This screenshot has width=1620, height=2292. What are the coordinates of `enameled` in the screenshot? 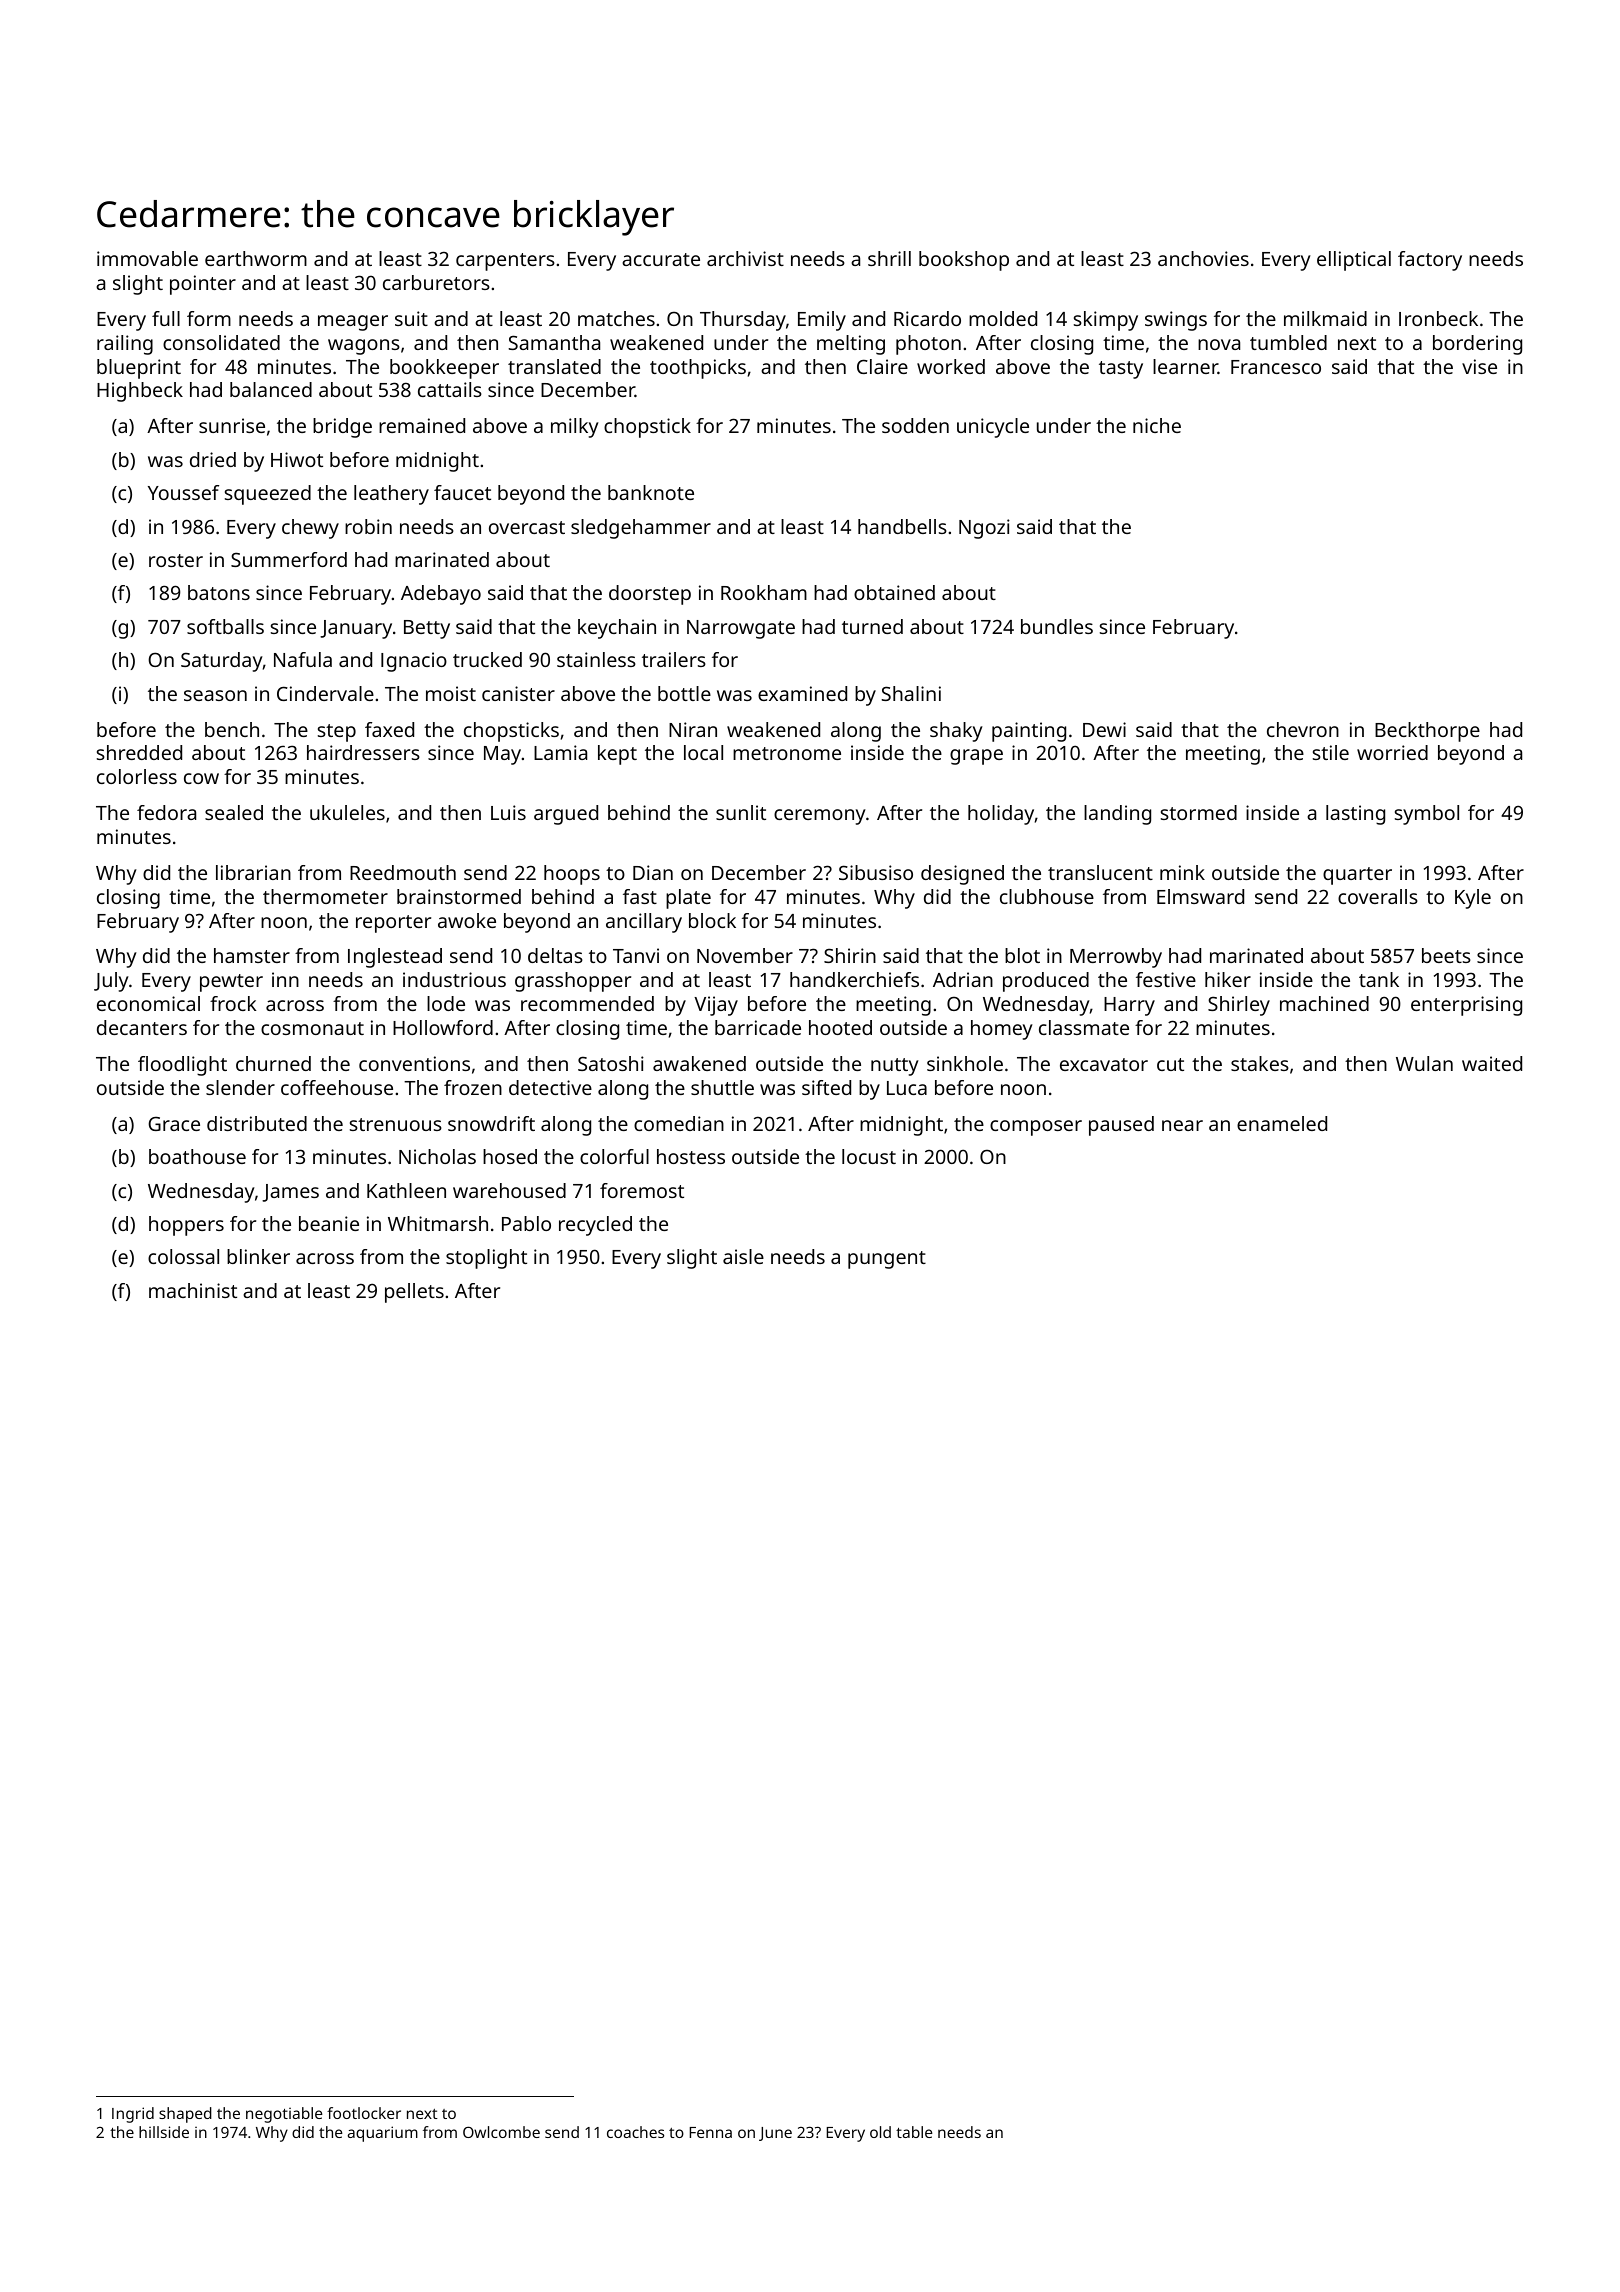 It's located at (1282, 1123).
